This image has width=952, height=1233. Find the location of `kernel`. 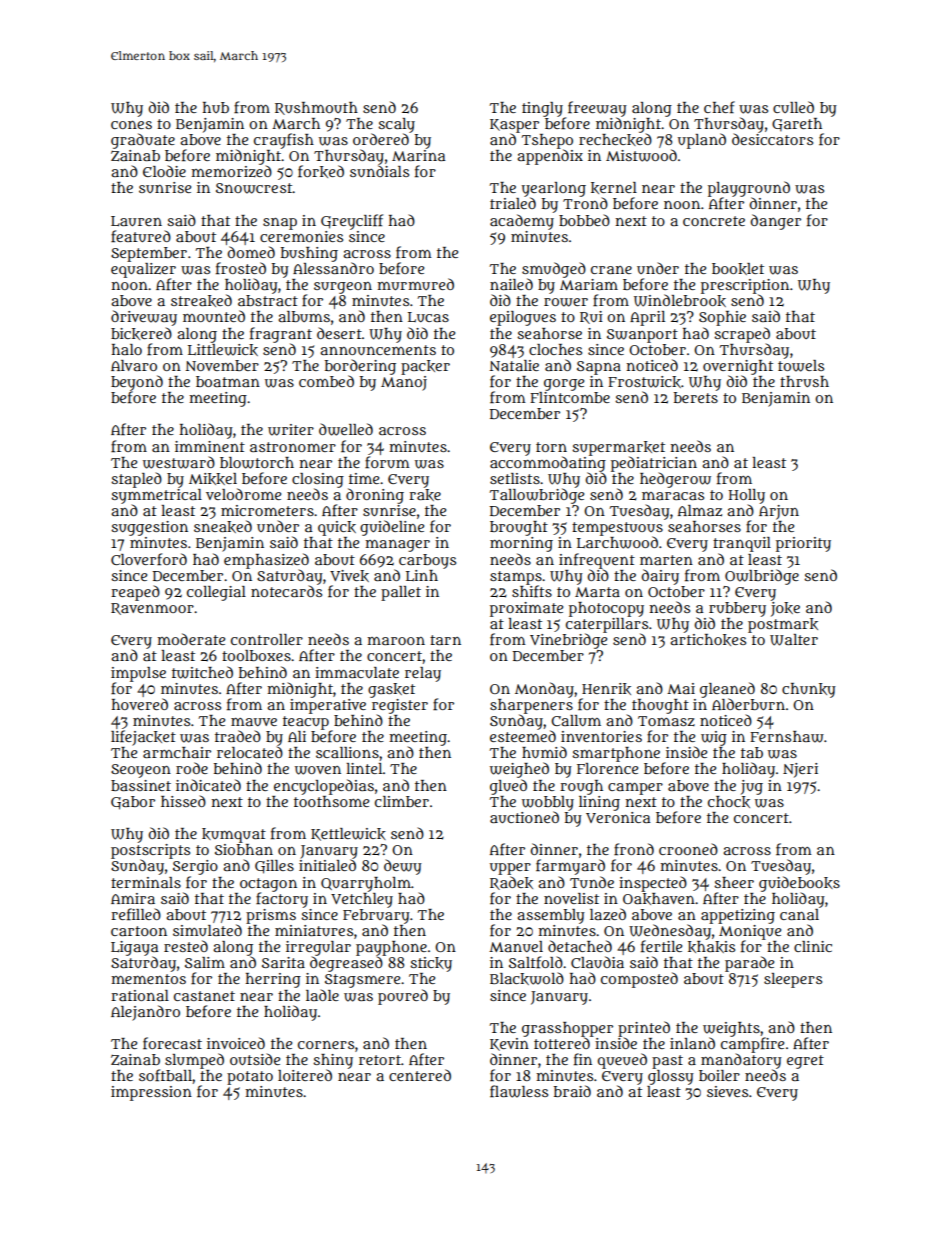

kernel is located at coordinates (614, 188).
